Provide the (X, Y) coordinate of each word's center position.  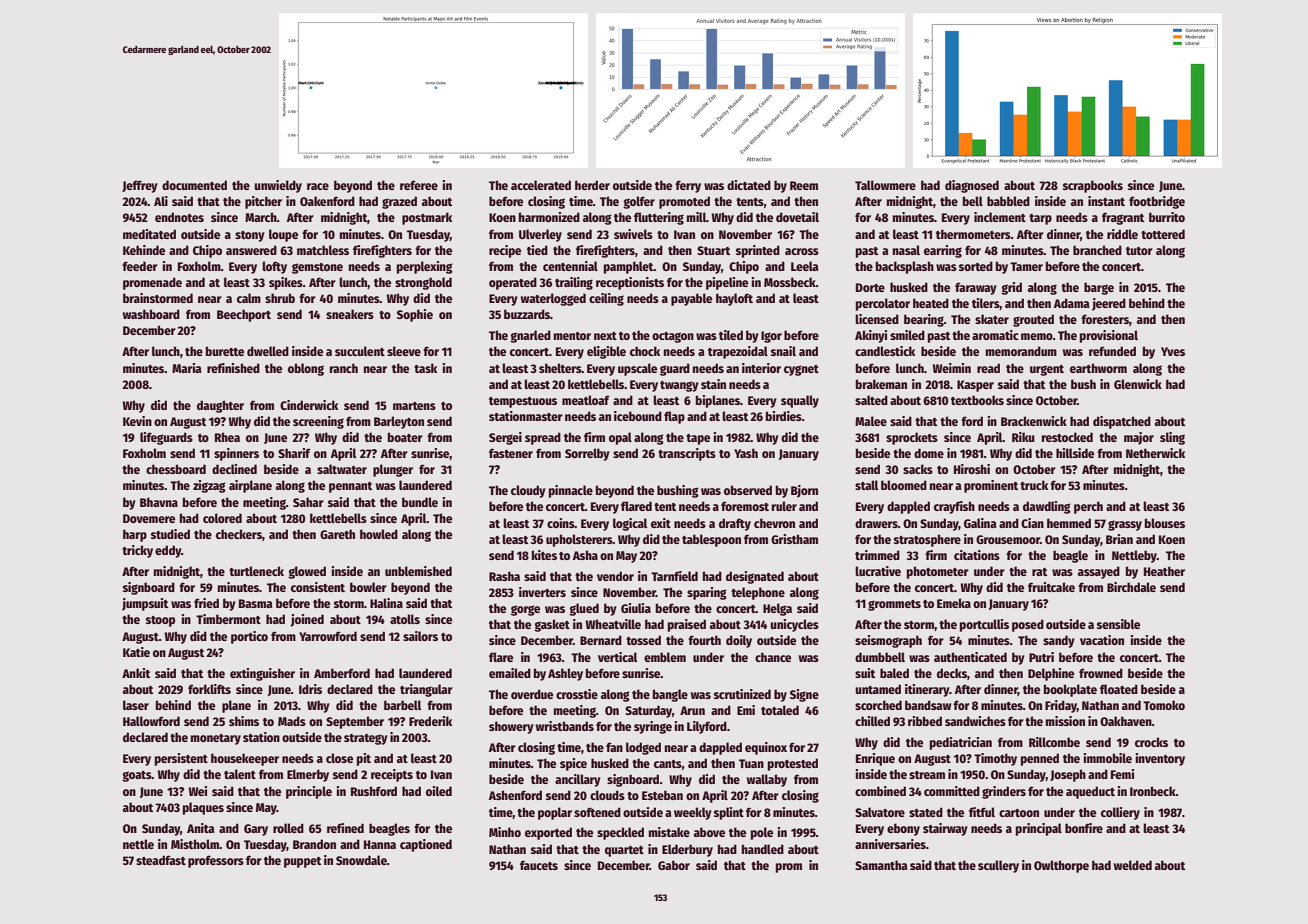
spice (573, 764)
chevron (774, 523)
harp (135, 535)
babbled (1008, 201)
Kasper (975, 386)
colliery (1120, 813)
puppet (302, 862)
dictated (749, 185)
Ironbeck (1153, 791)
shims (244, 721)
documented (194, 185)
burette (225, 351)
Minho (505, 832)
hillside (1075, 453)
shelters (560, 368)
